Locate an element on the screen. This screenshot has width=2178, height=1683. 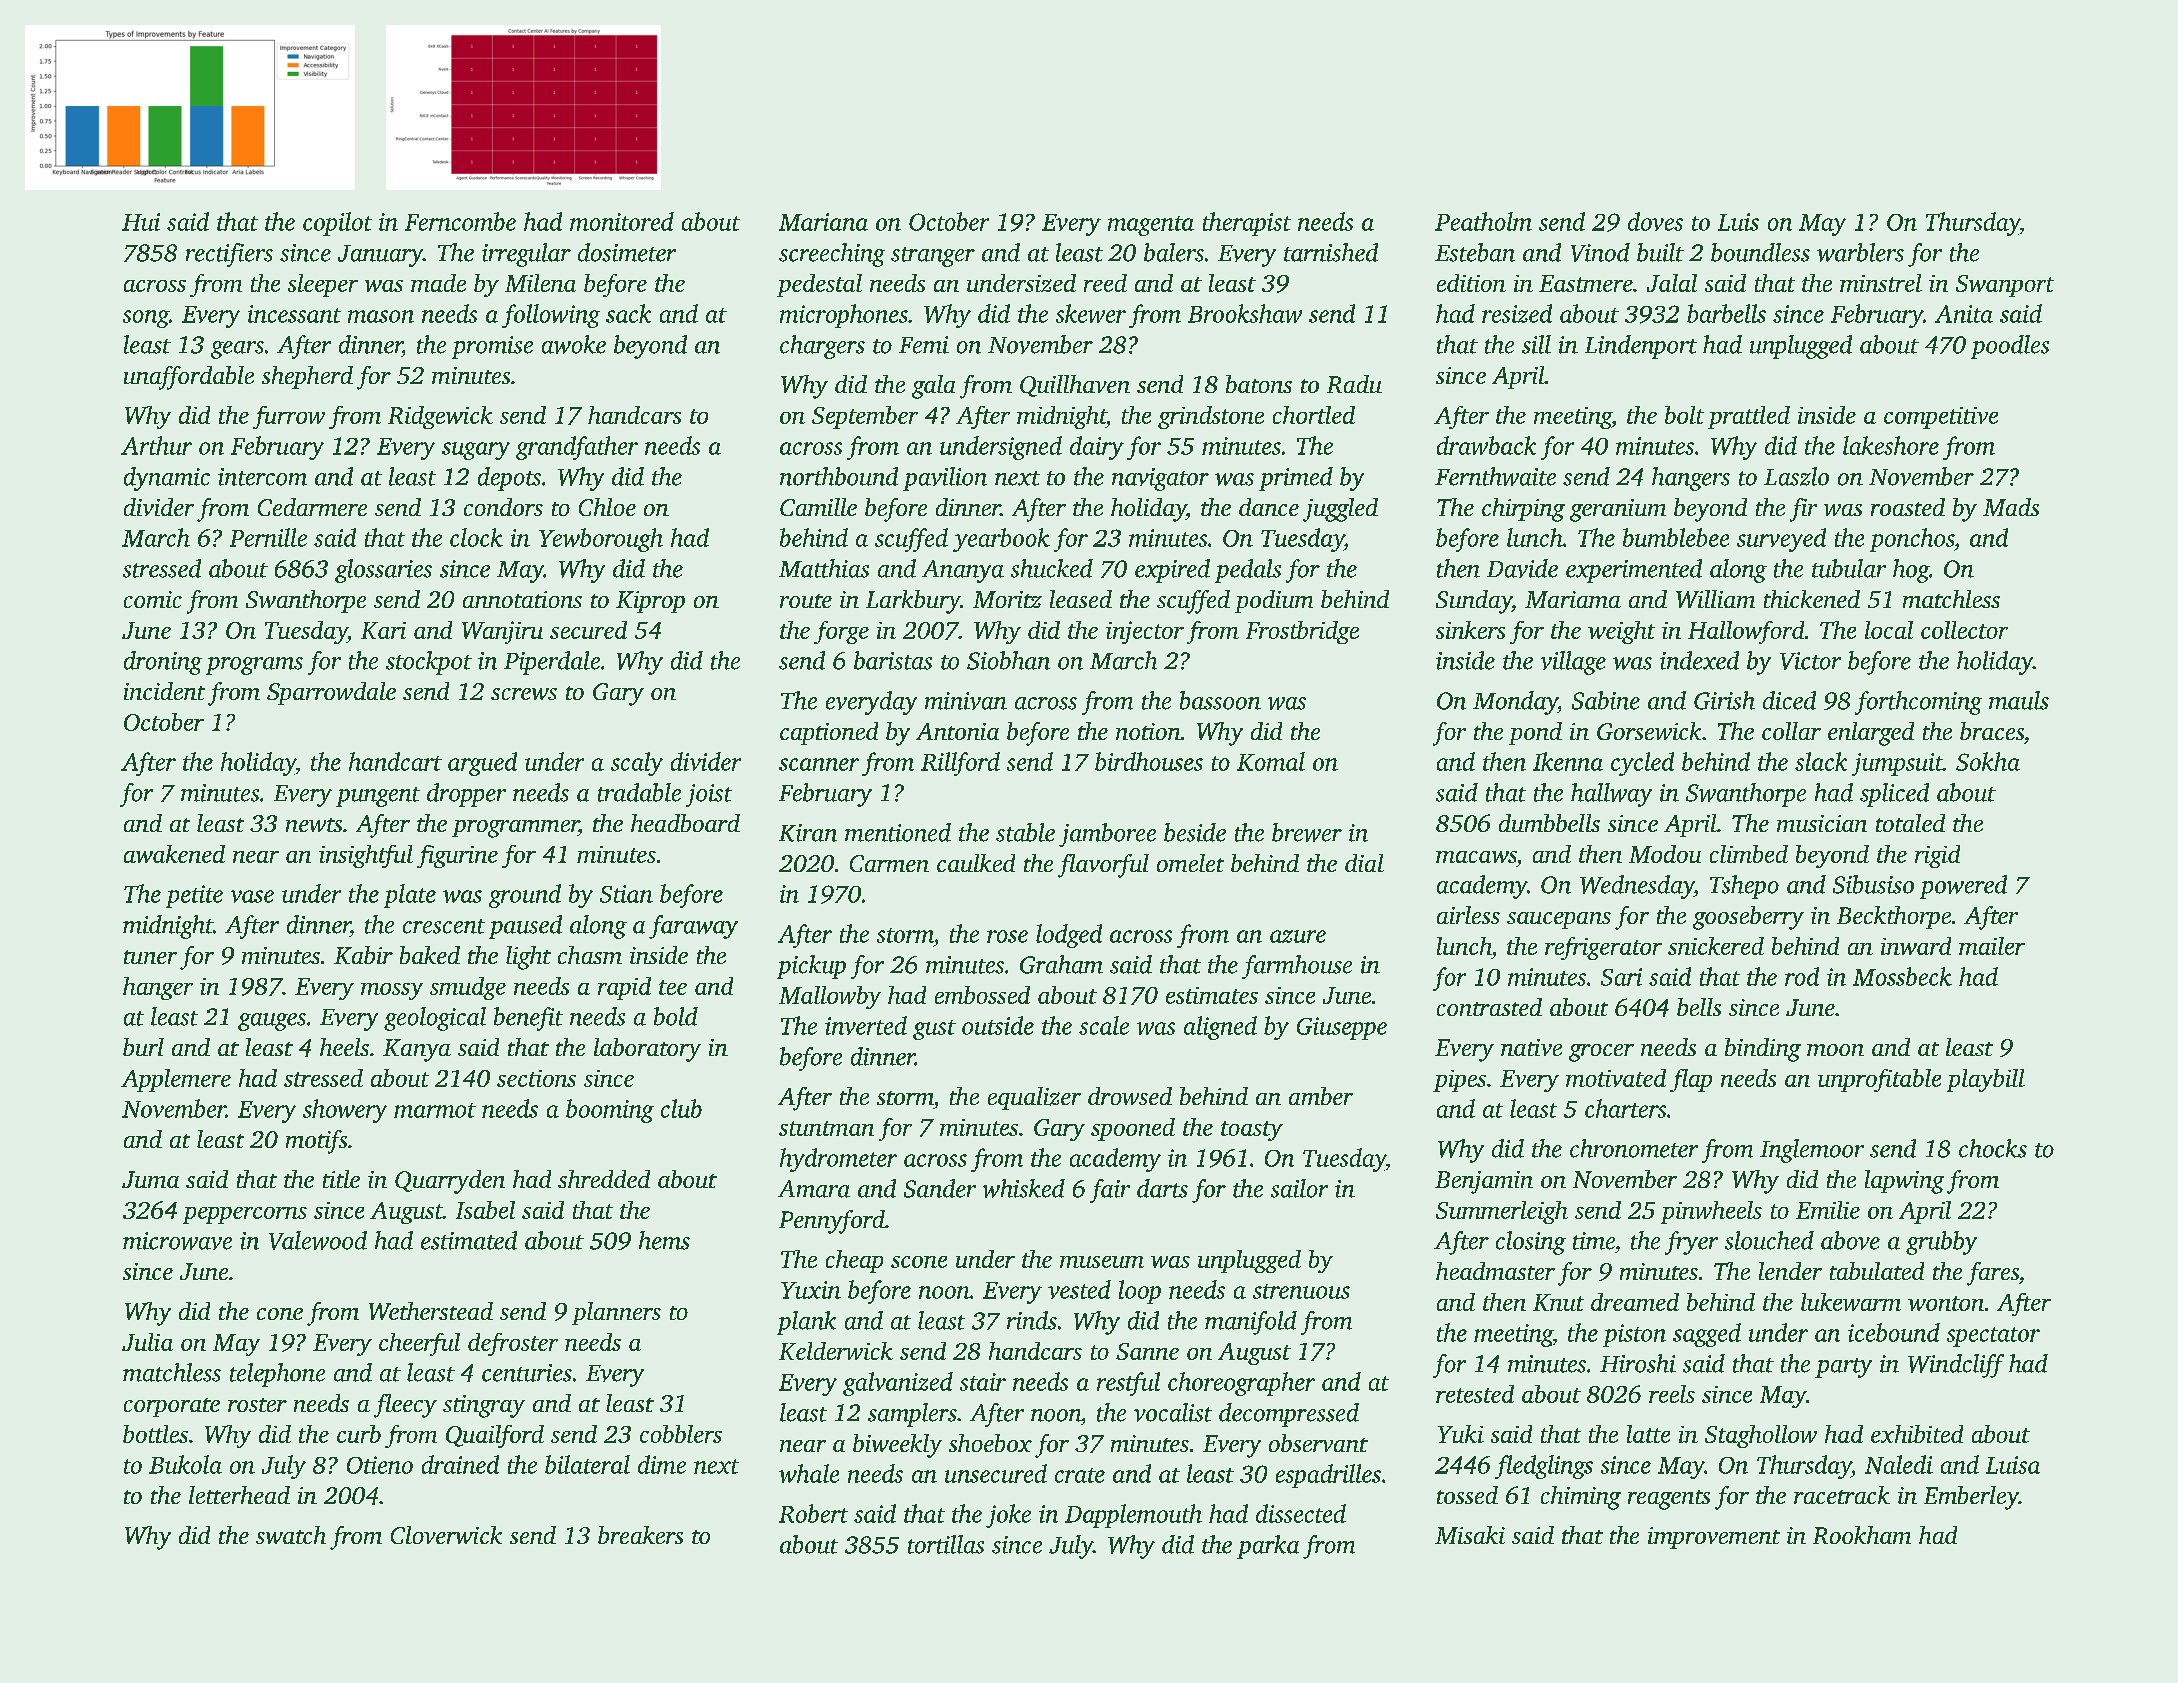
copilot is located at coordinates (337, 224).
